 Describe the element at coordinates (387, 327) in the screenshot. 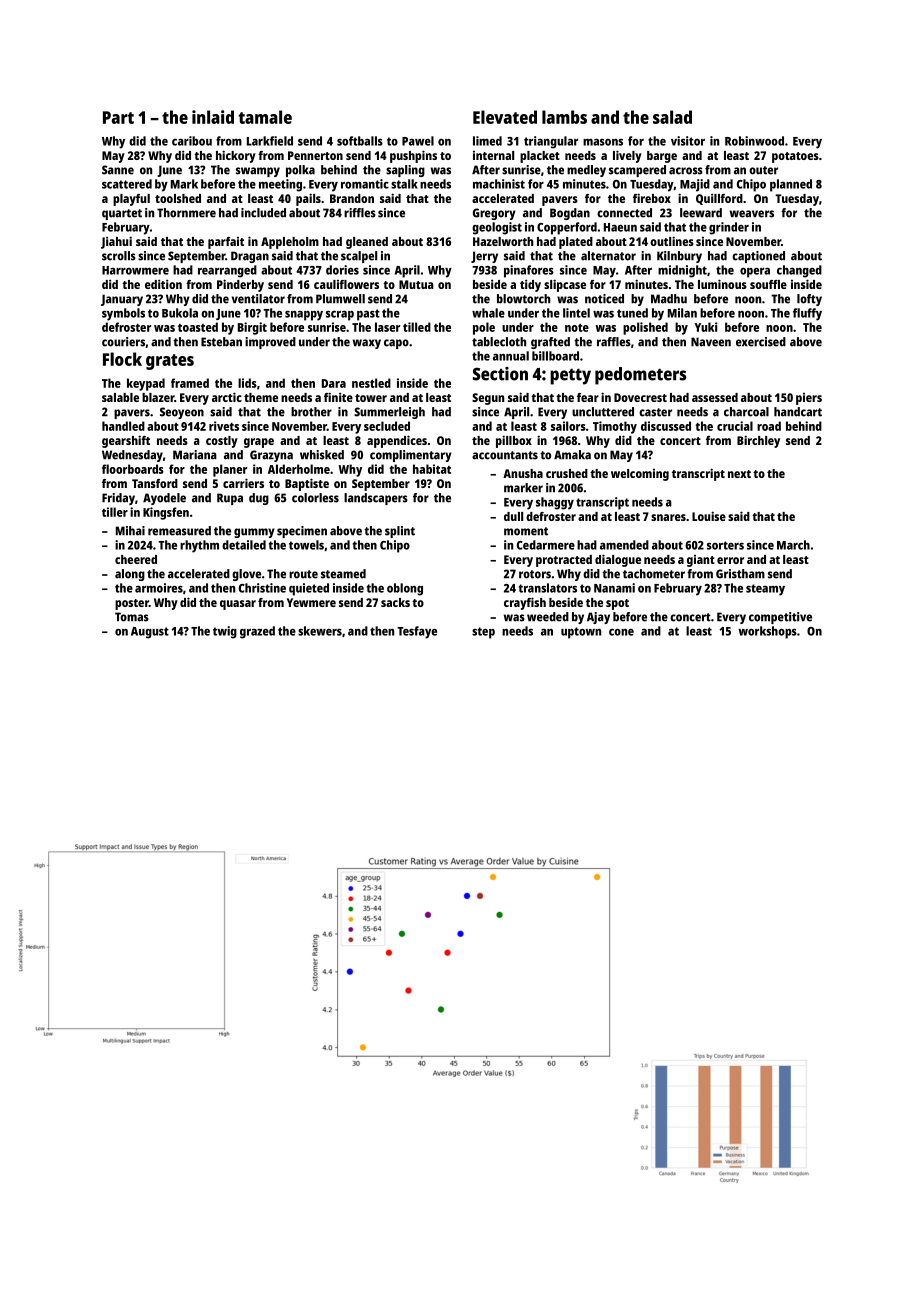

I see `laser` at that location.
